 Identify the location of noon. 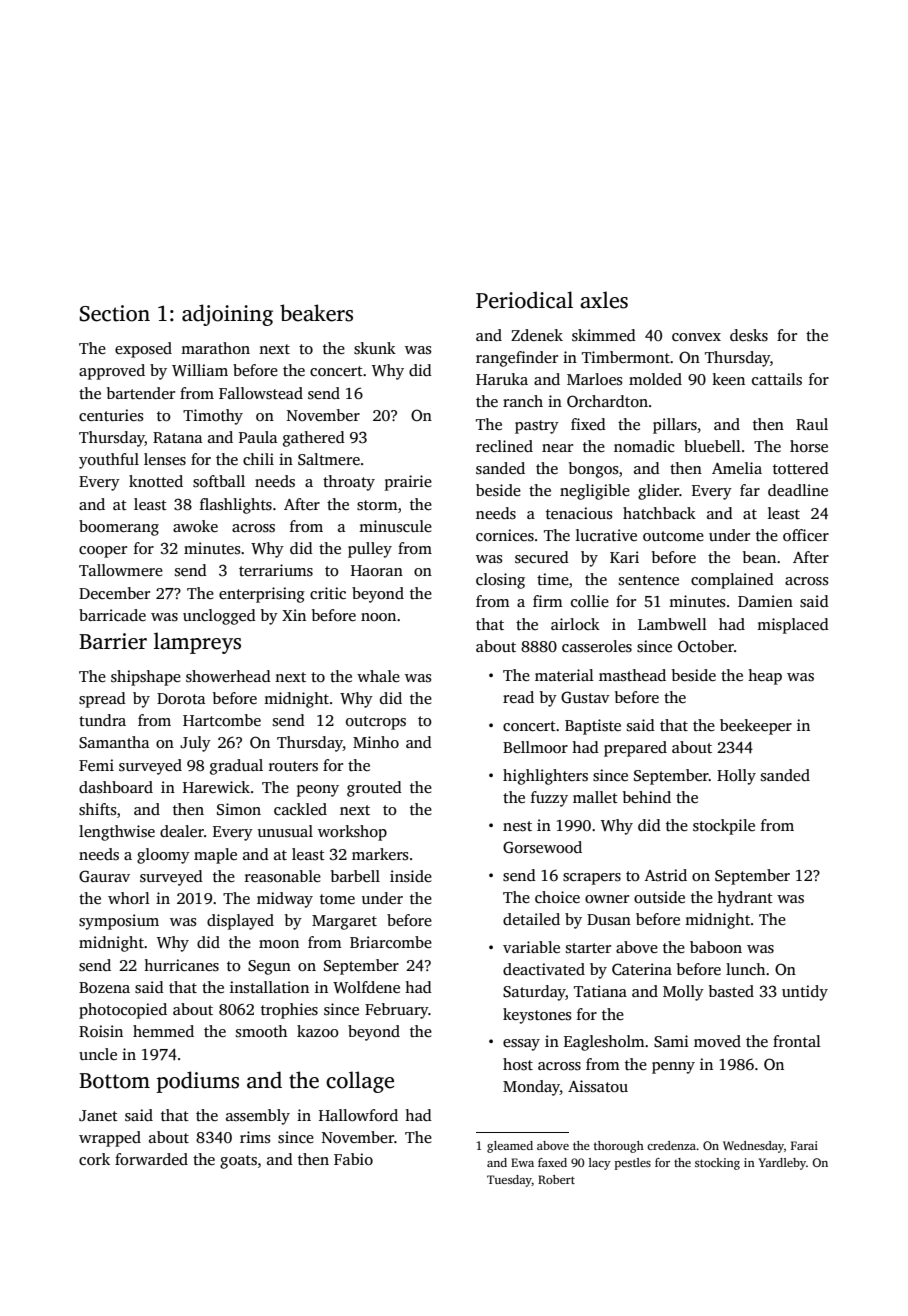
(378, 617).
